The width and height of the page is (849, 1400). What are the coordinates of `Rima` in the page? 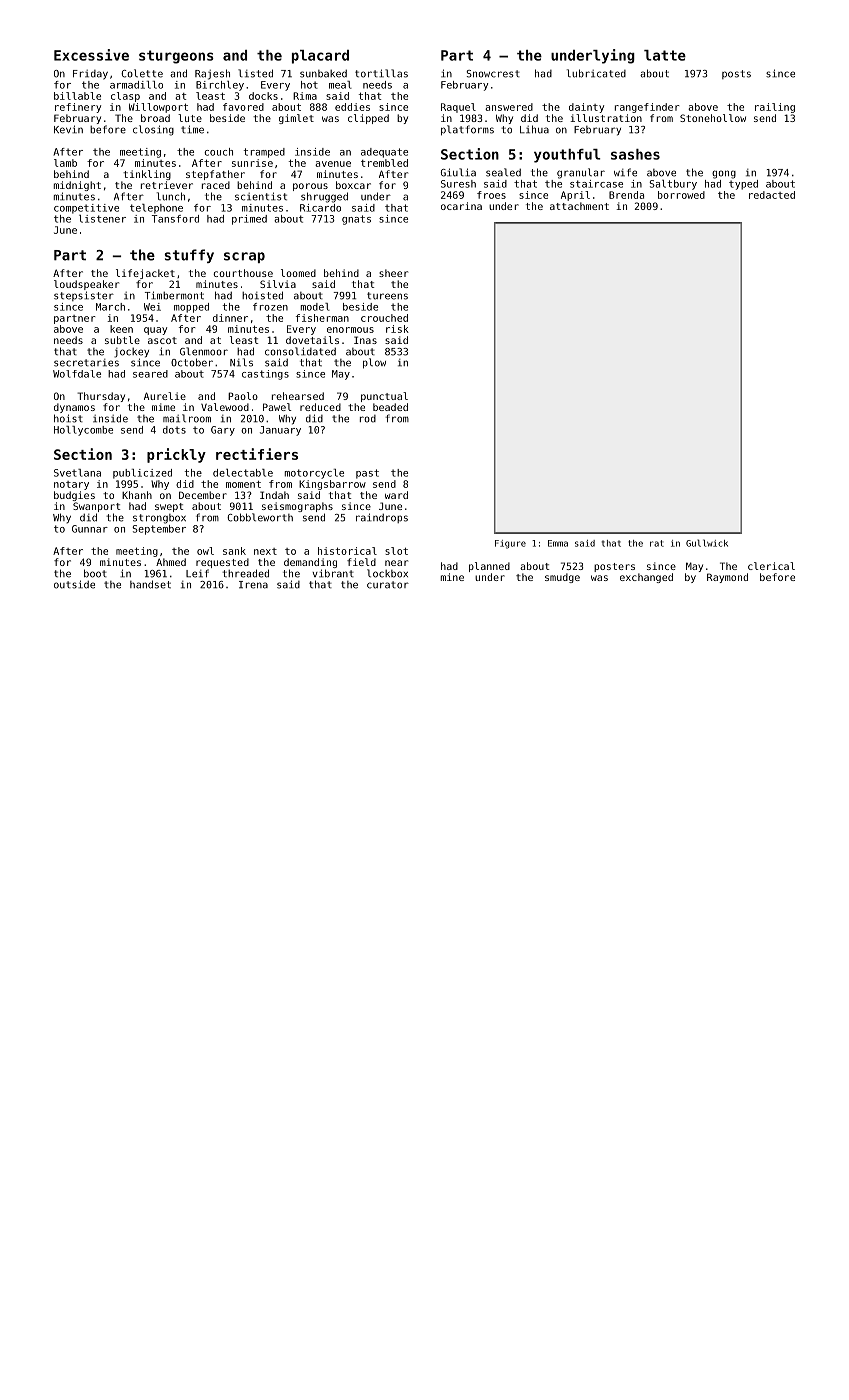 It's located at (305, 96).
